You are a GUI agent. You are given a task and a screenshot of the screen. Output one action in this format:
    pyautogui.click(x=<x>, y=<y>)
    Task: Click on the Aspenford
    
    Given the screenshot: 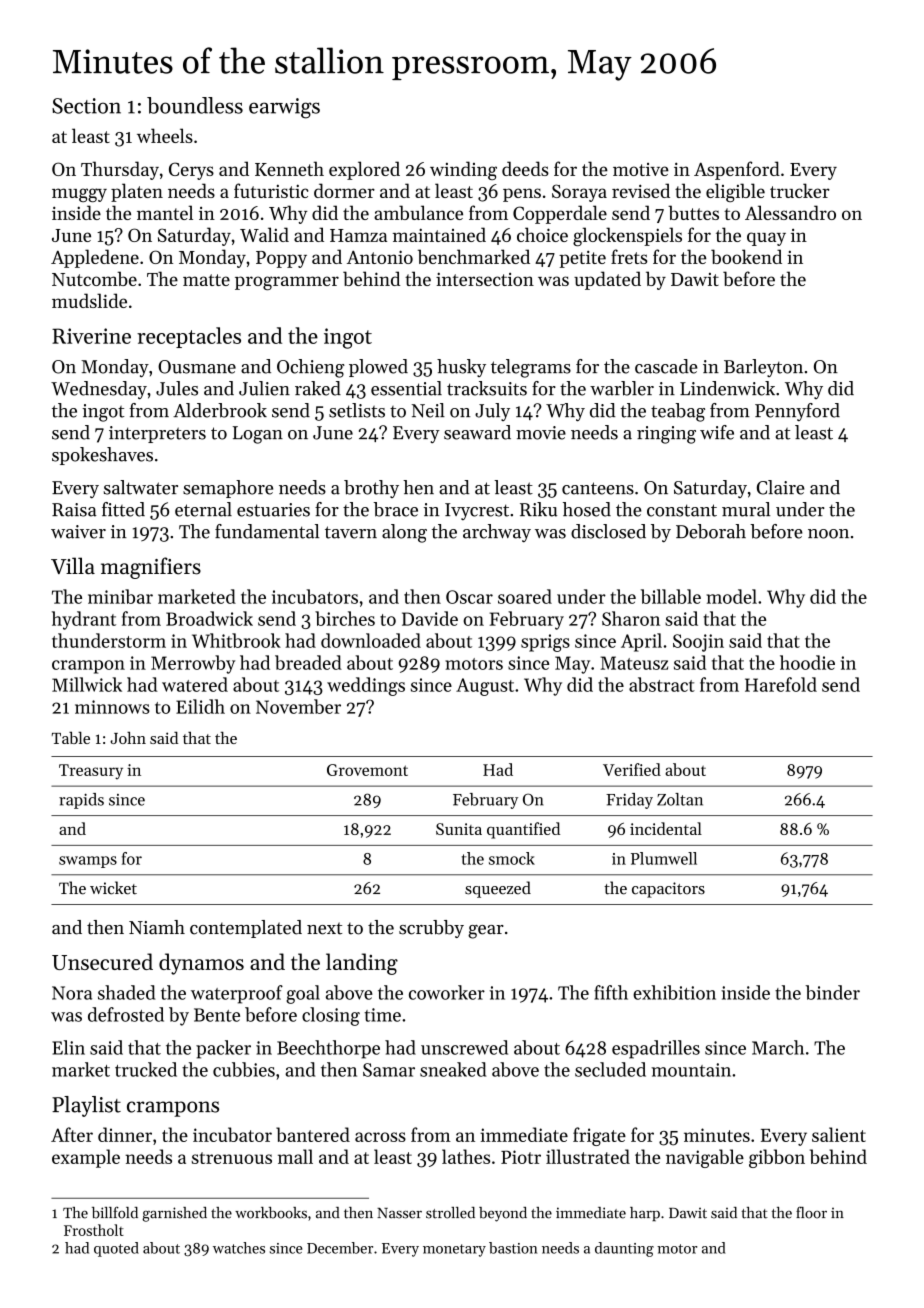 What is the action you would take?
    pyautogui.click(x=737, y=170)
